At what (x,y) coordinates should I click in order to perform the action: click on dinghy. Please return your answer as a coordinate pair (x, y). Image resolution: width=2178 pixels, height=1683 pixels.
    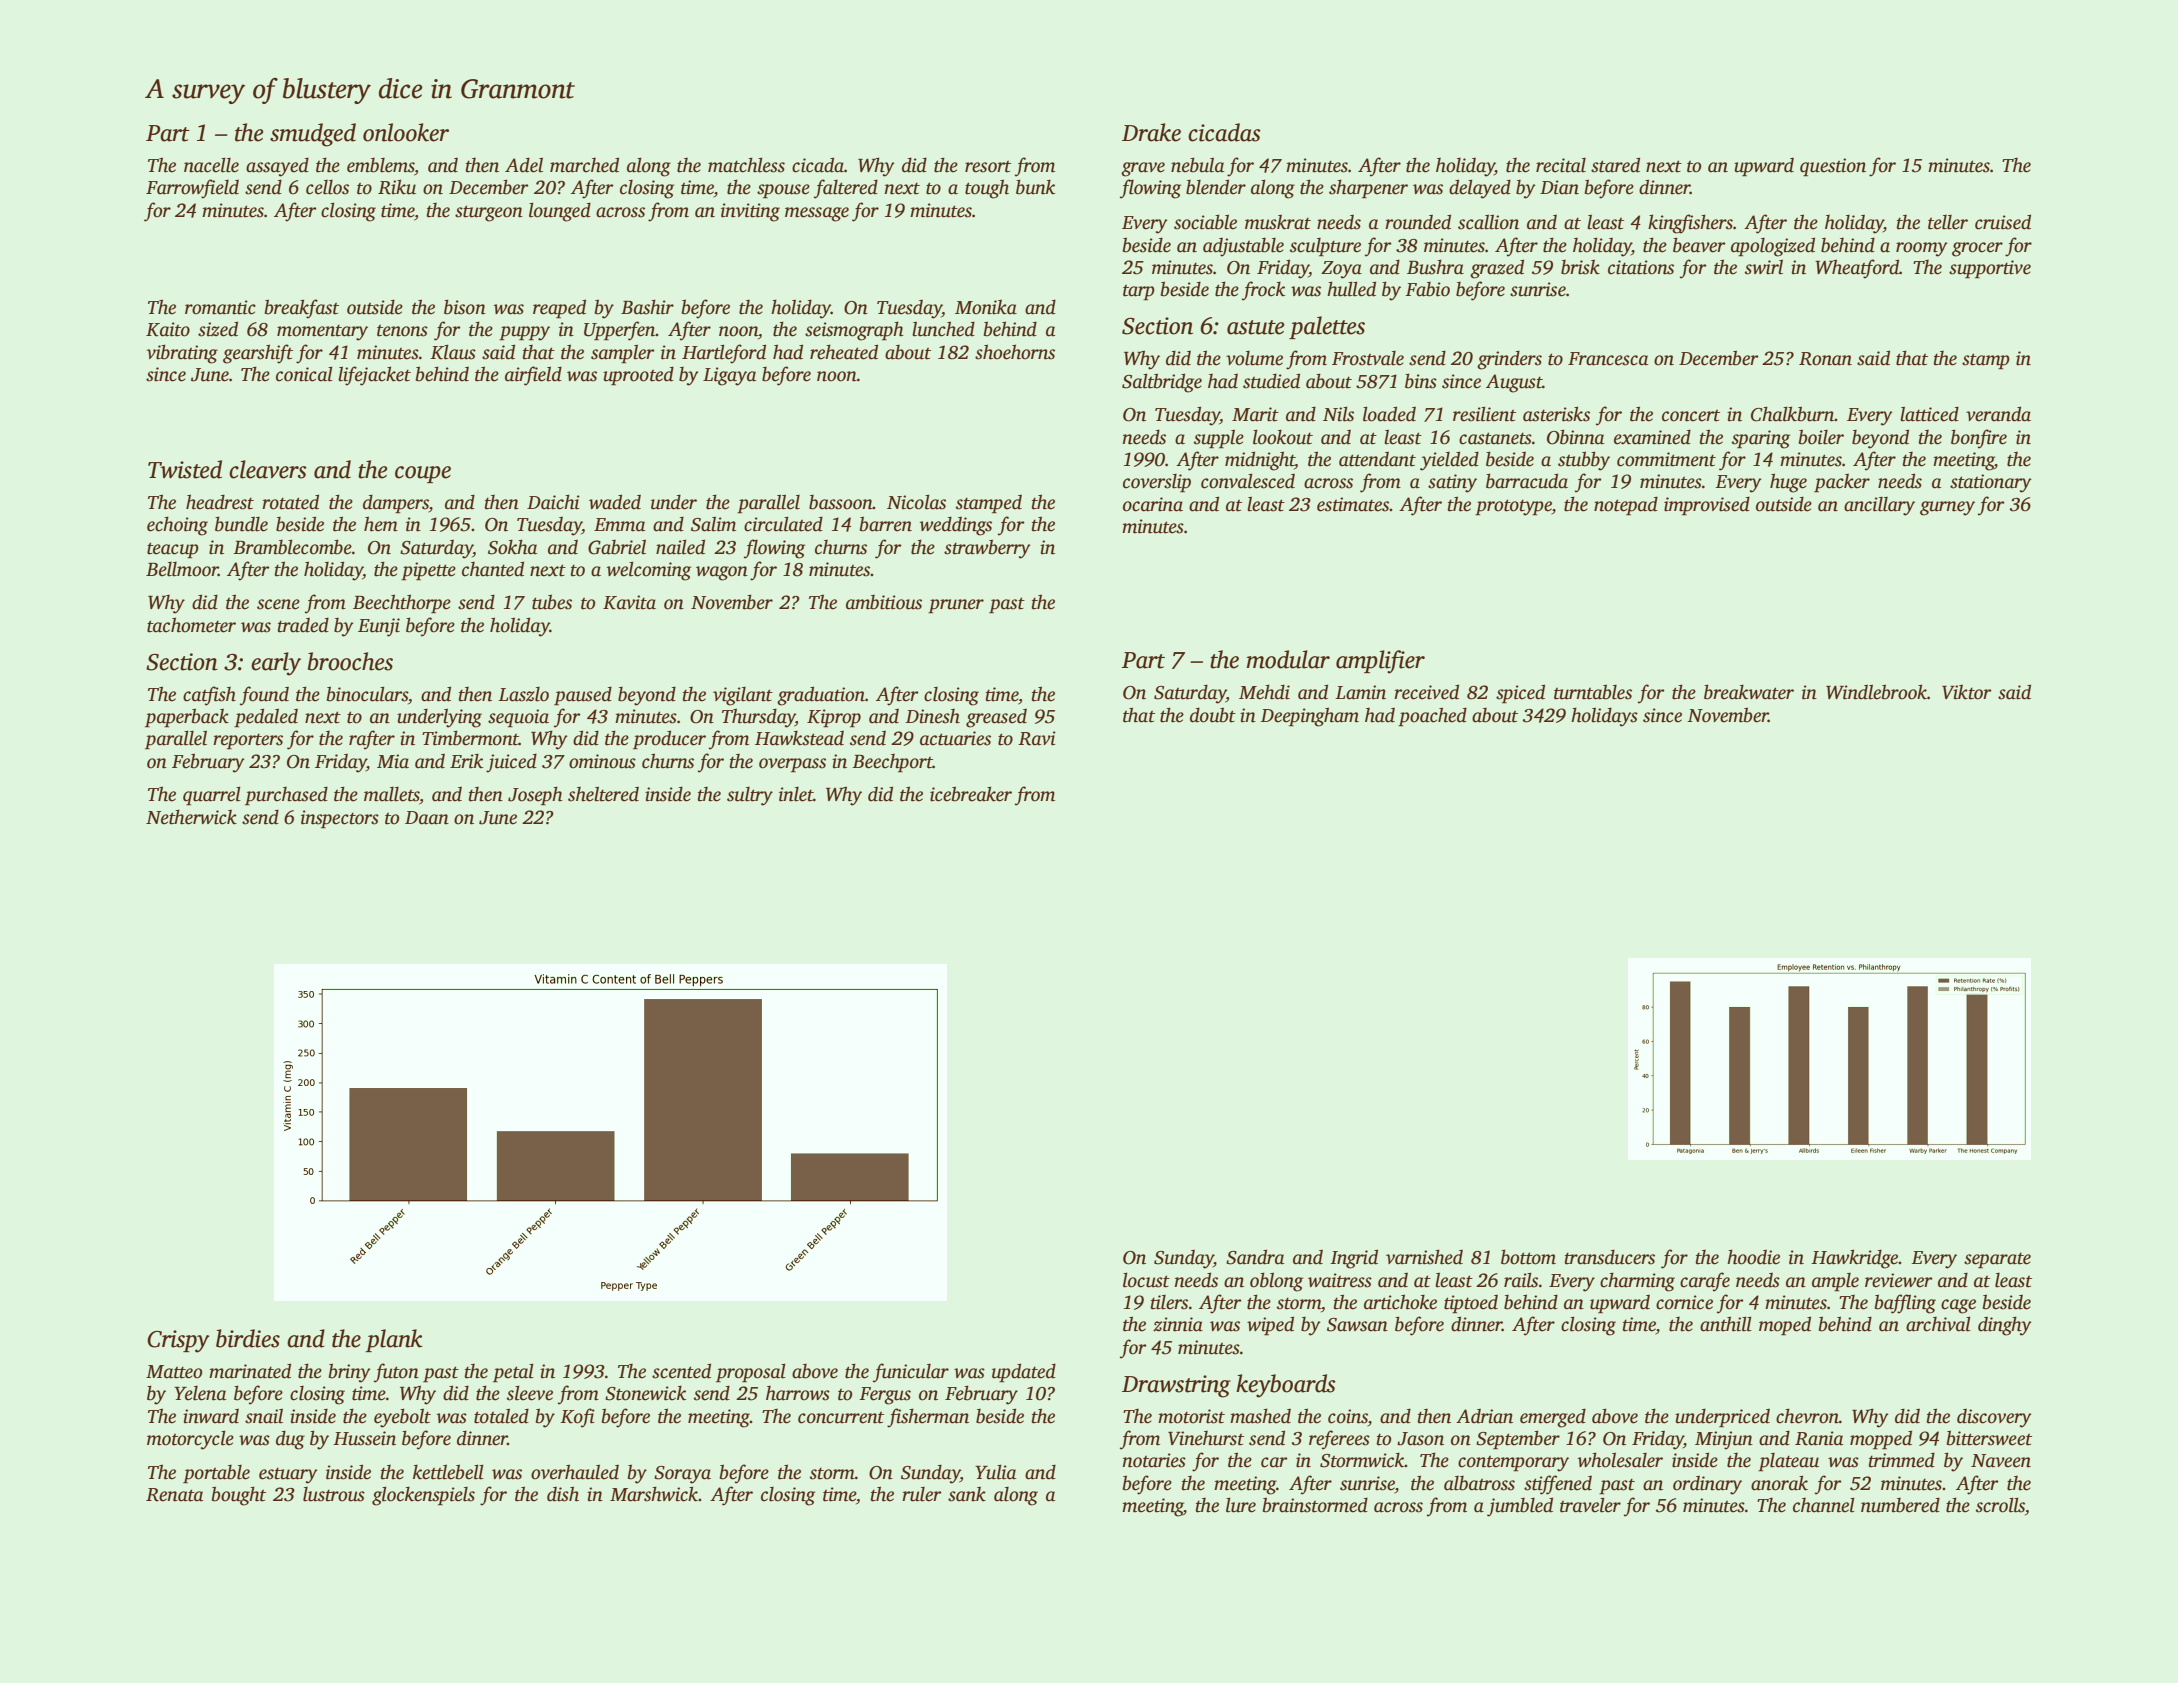
    Looking at the image, I should click on (2005, 1326).
